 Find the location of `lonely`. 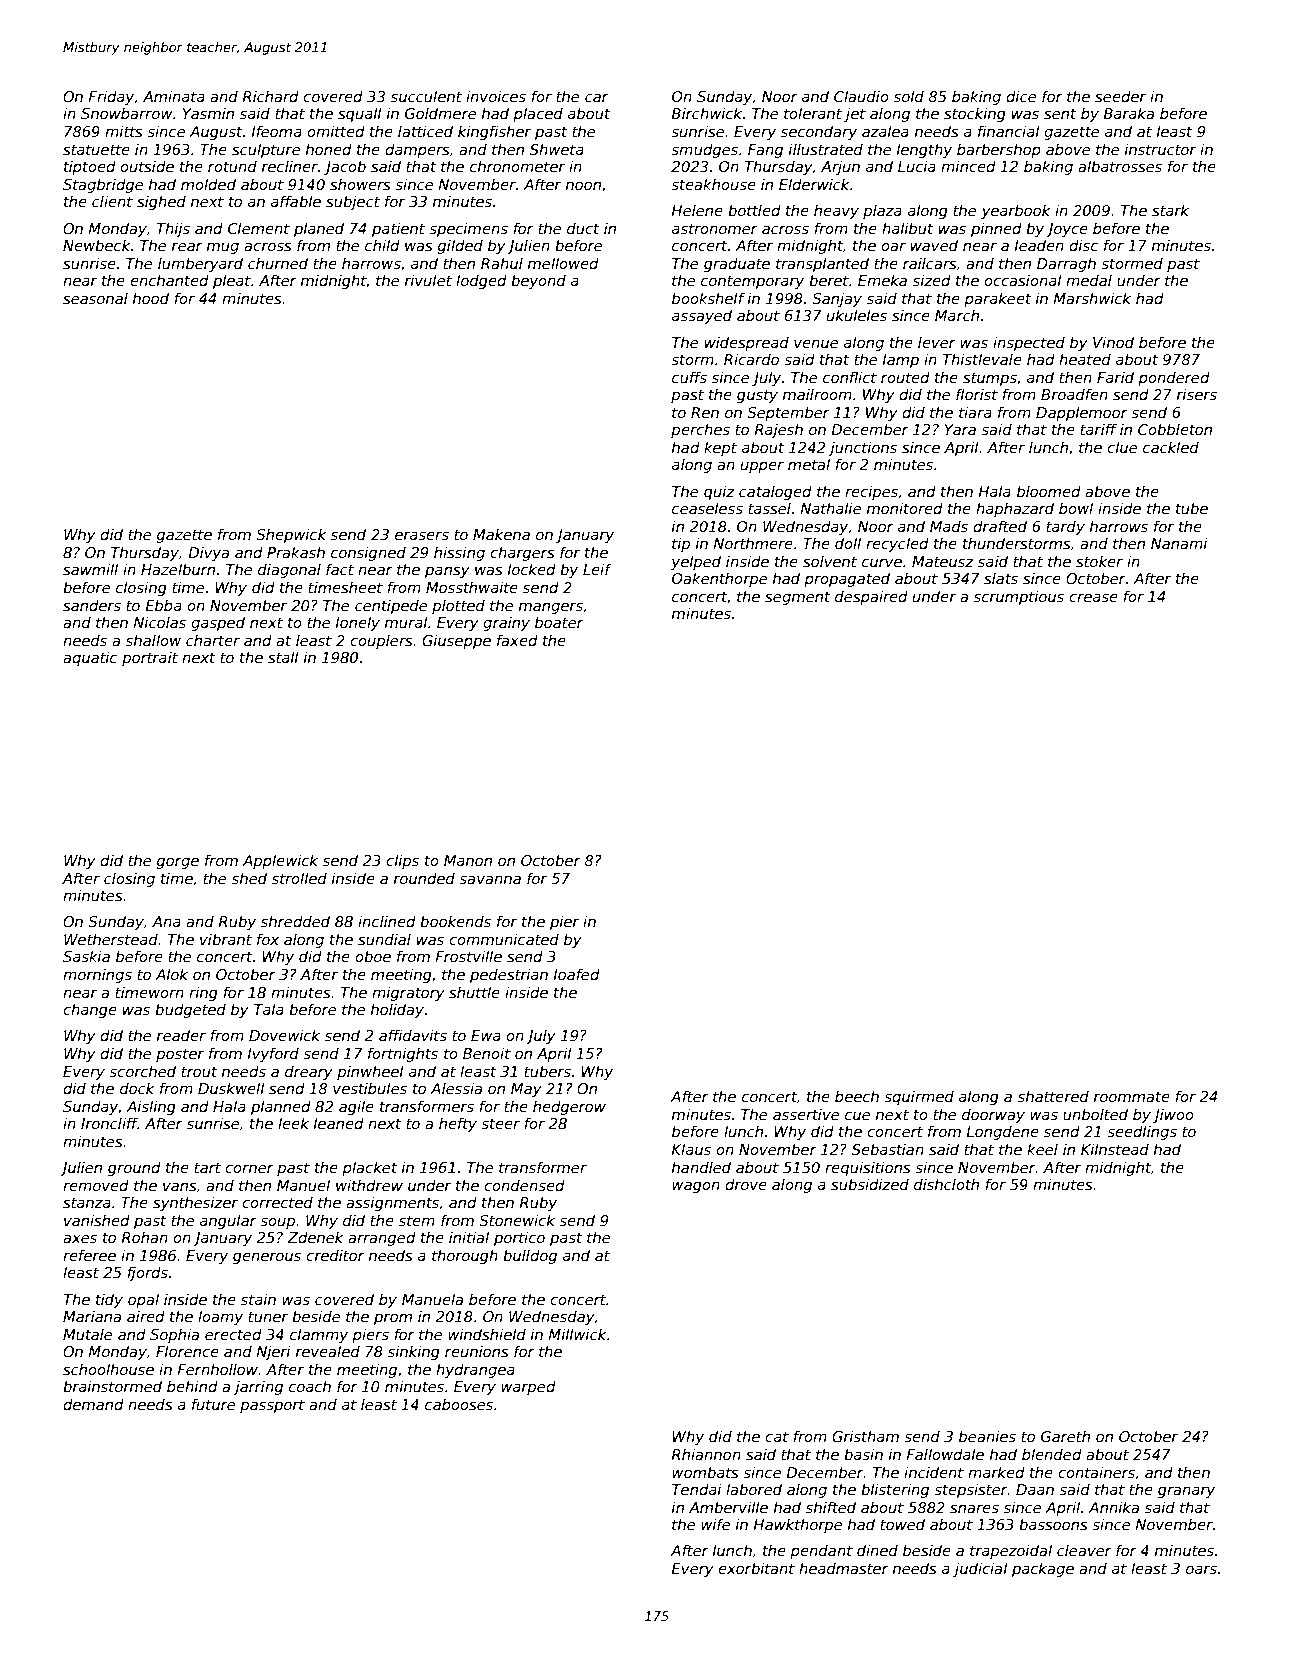

lonely is located at coordinates (358, 623).
